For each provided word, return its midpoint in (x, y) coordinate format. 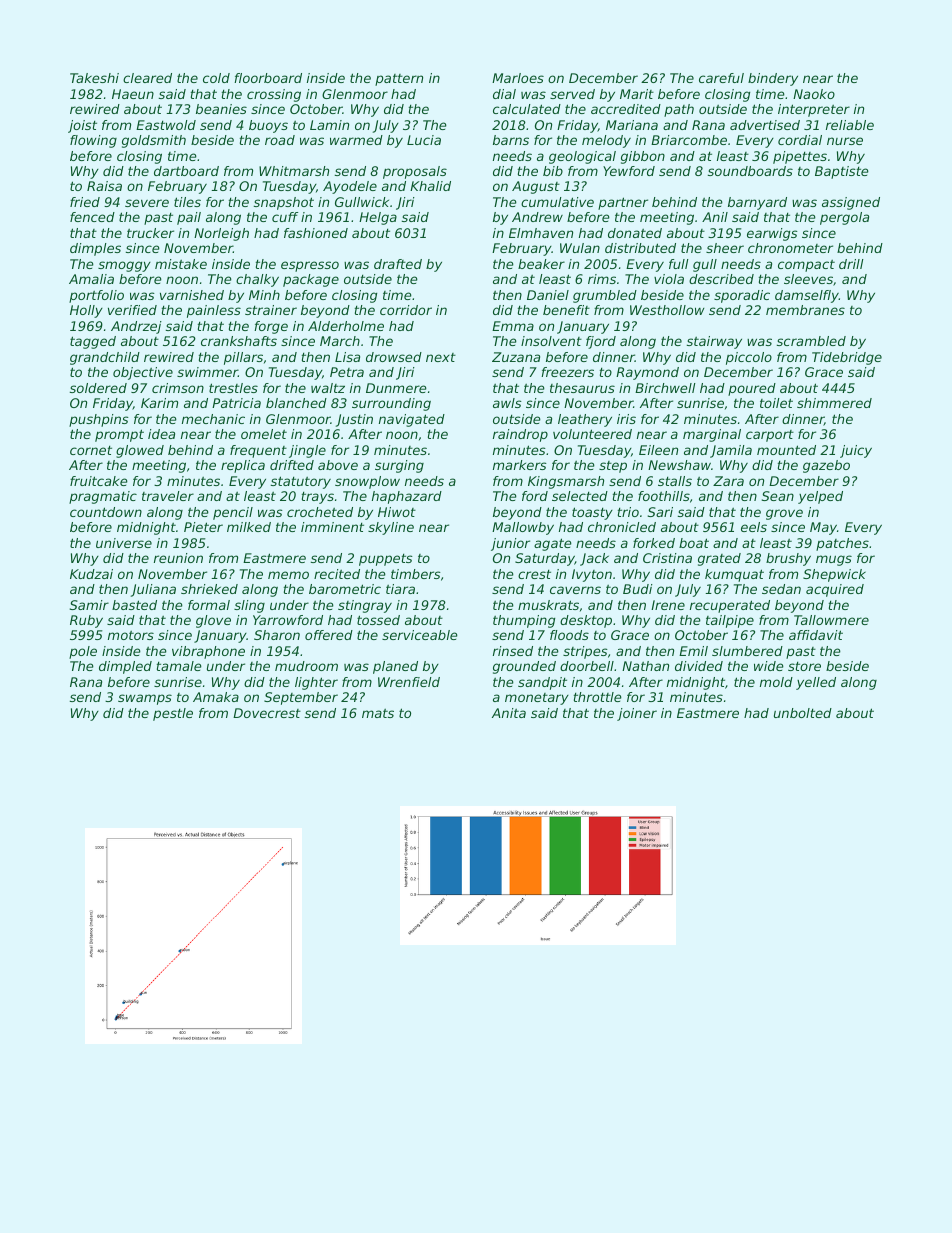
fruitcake (99, 481)
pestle (173, 714)
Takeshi (94, 78)
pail (189, 218)
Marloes (518, 78)
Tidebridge (847, 358)
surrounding (391, 404)
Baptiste (842, 172)
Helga (378, 218)
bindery (773, 79)
